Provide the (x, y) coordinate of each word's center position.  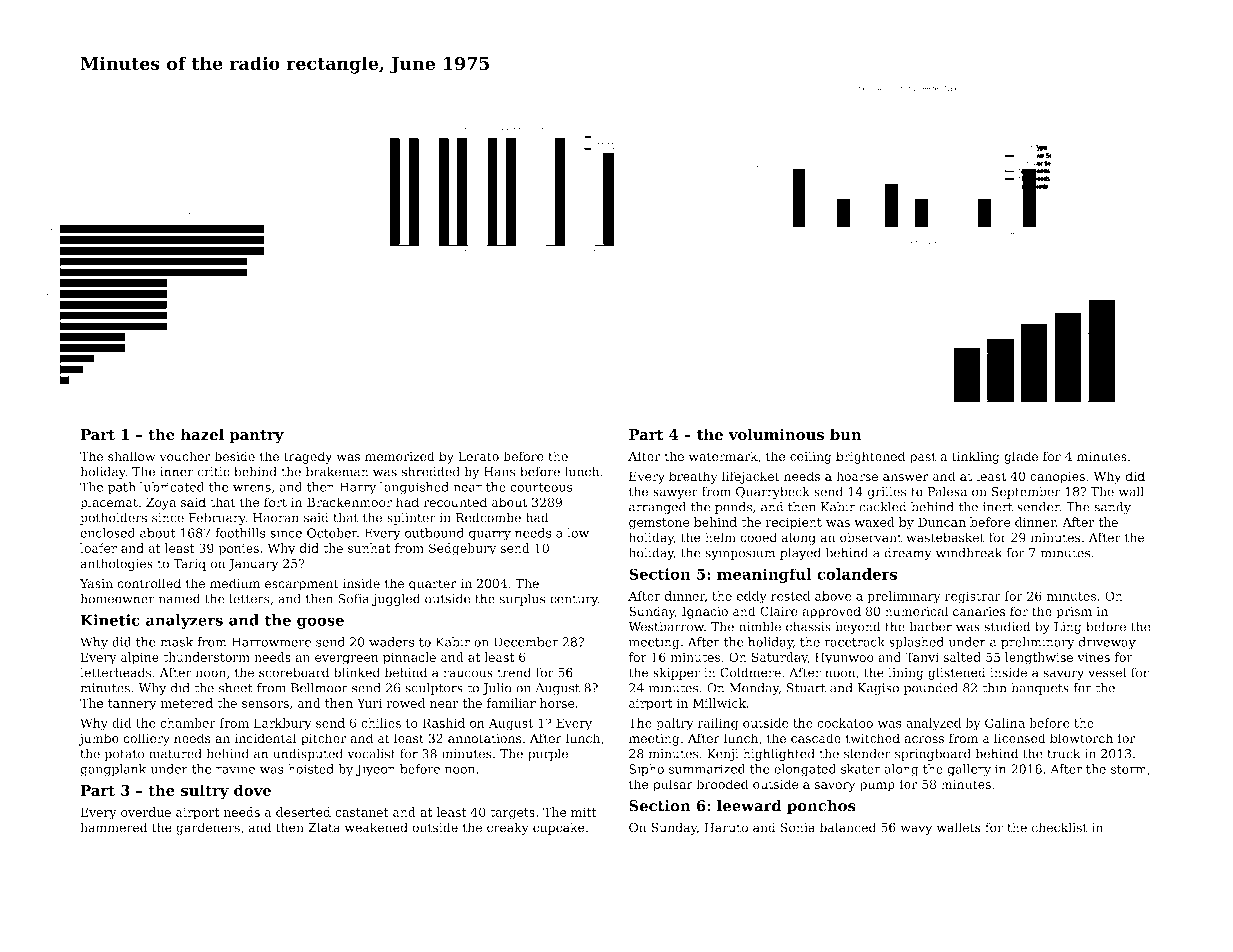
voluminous (776, 434)
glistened (957, 673)
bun (846, 434)
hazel (202, 434)
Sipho (646, 770)
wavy (916, 830)
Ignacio (705, 612)
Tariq (189, 565)
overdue (146, 812)
